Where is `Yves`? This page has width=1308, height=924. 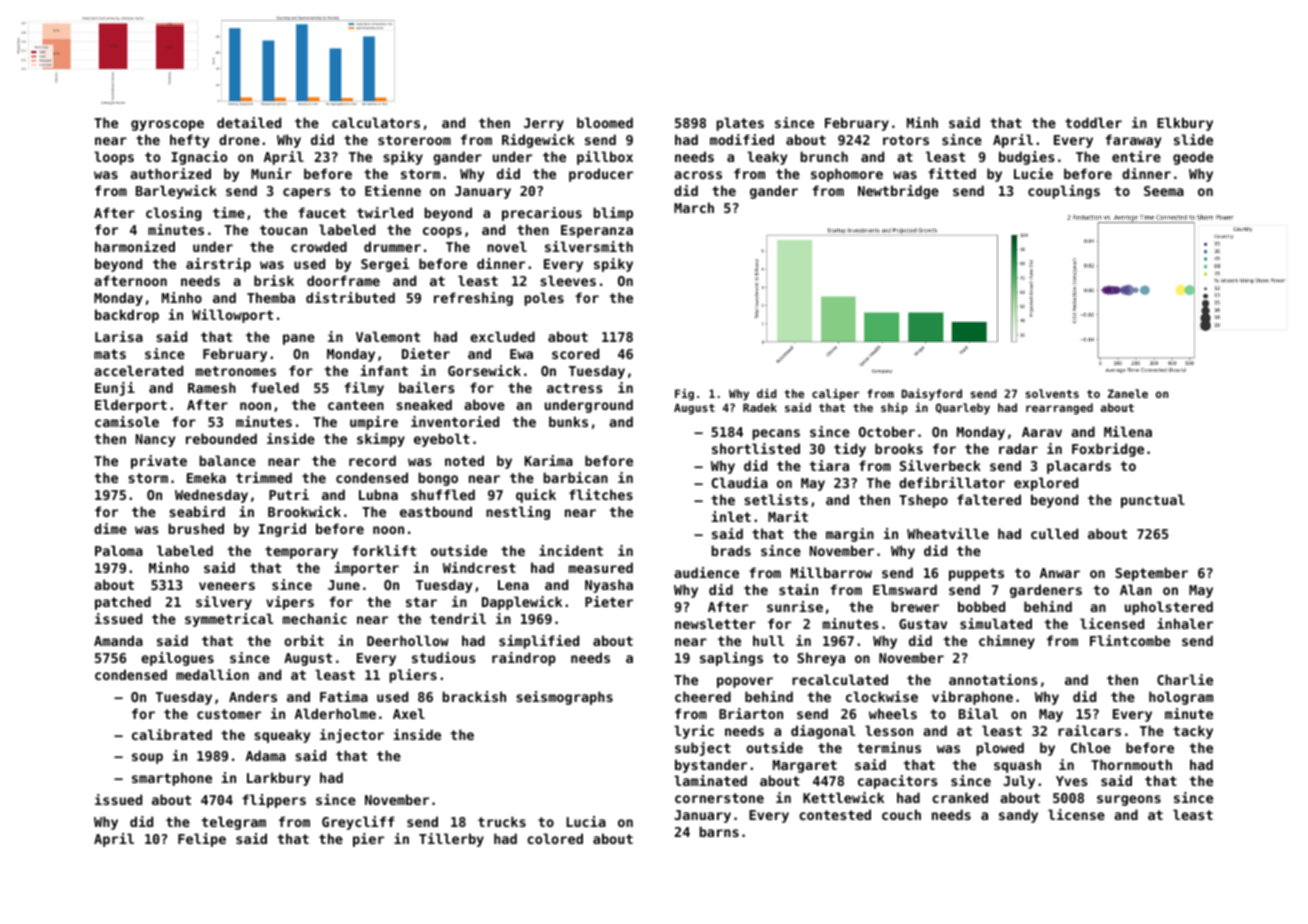
Yves is located at coordinates (1072, 781).
